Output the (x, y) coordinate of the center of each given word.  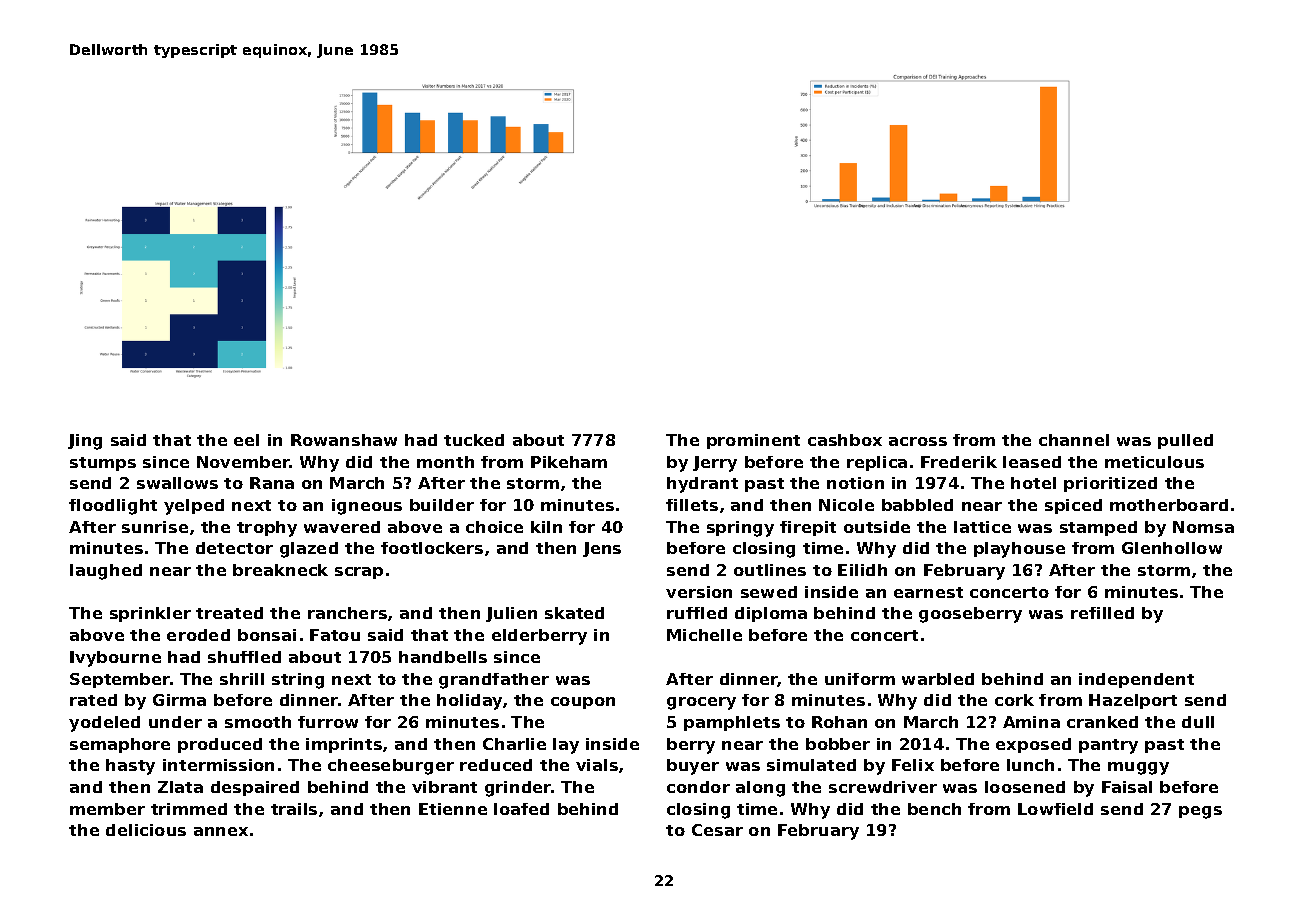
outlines (770, 570)
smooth (258, 722)
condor (698, 787)
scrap (359, 573)
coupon (583, 703)
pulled (1185, 441)
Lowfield (1055, 809)
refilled (1102, 613)
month (445, 462)
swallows (177, 483)
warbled (938, 679)
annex (221, 831)
